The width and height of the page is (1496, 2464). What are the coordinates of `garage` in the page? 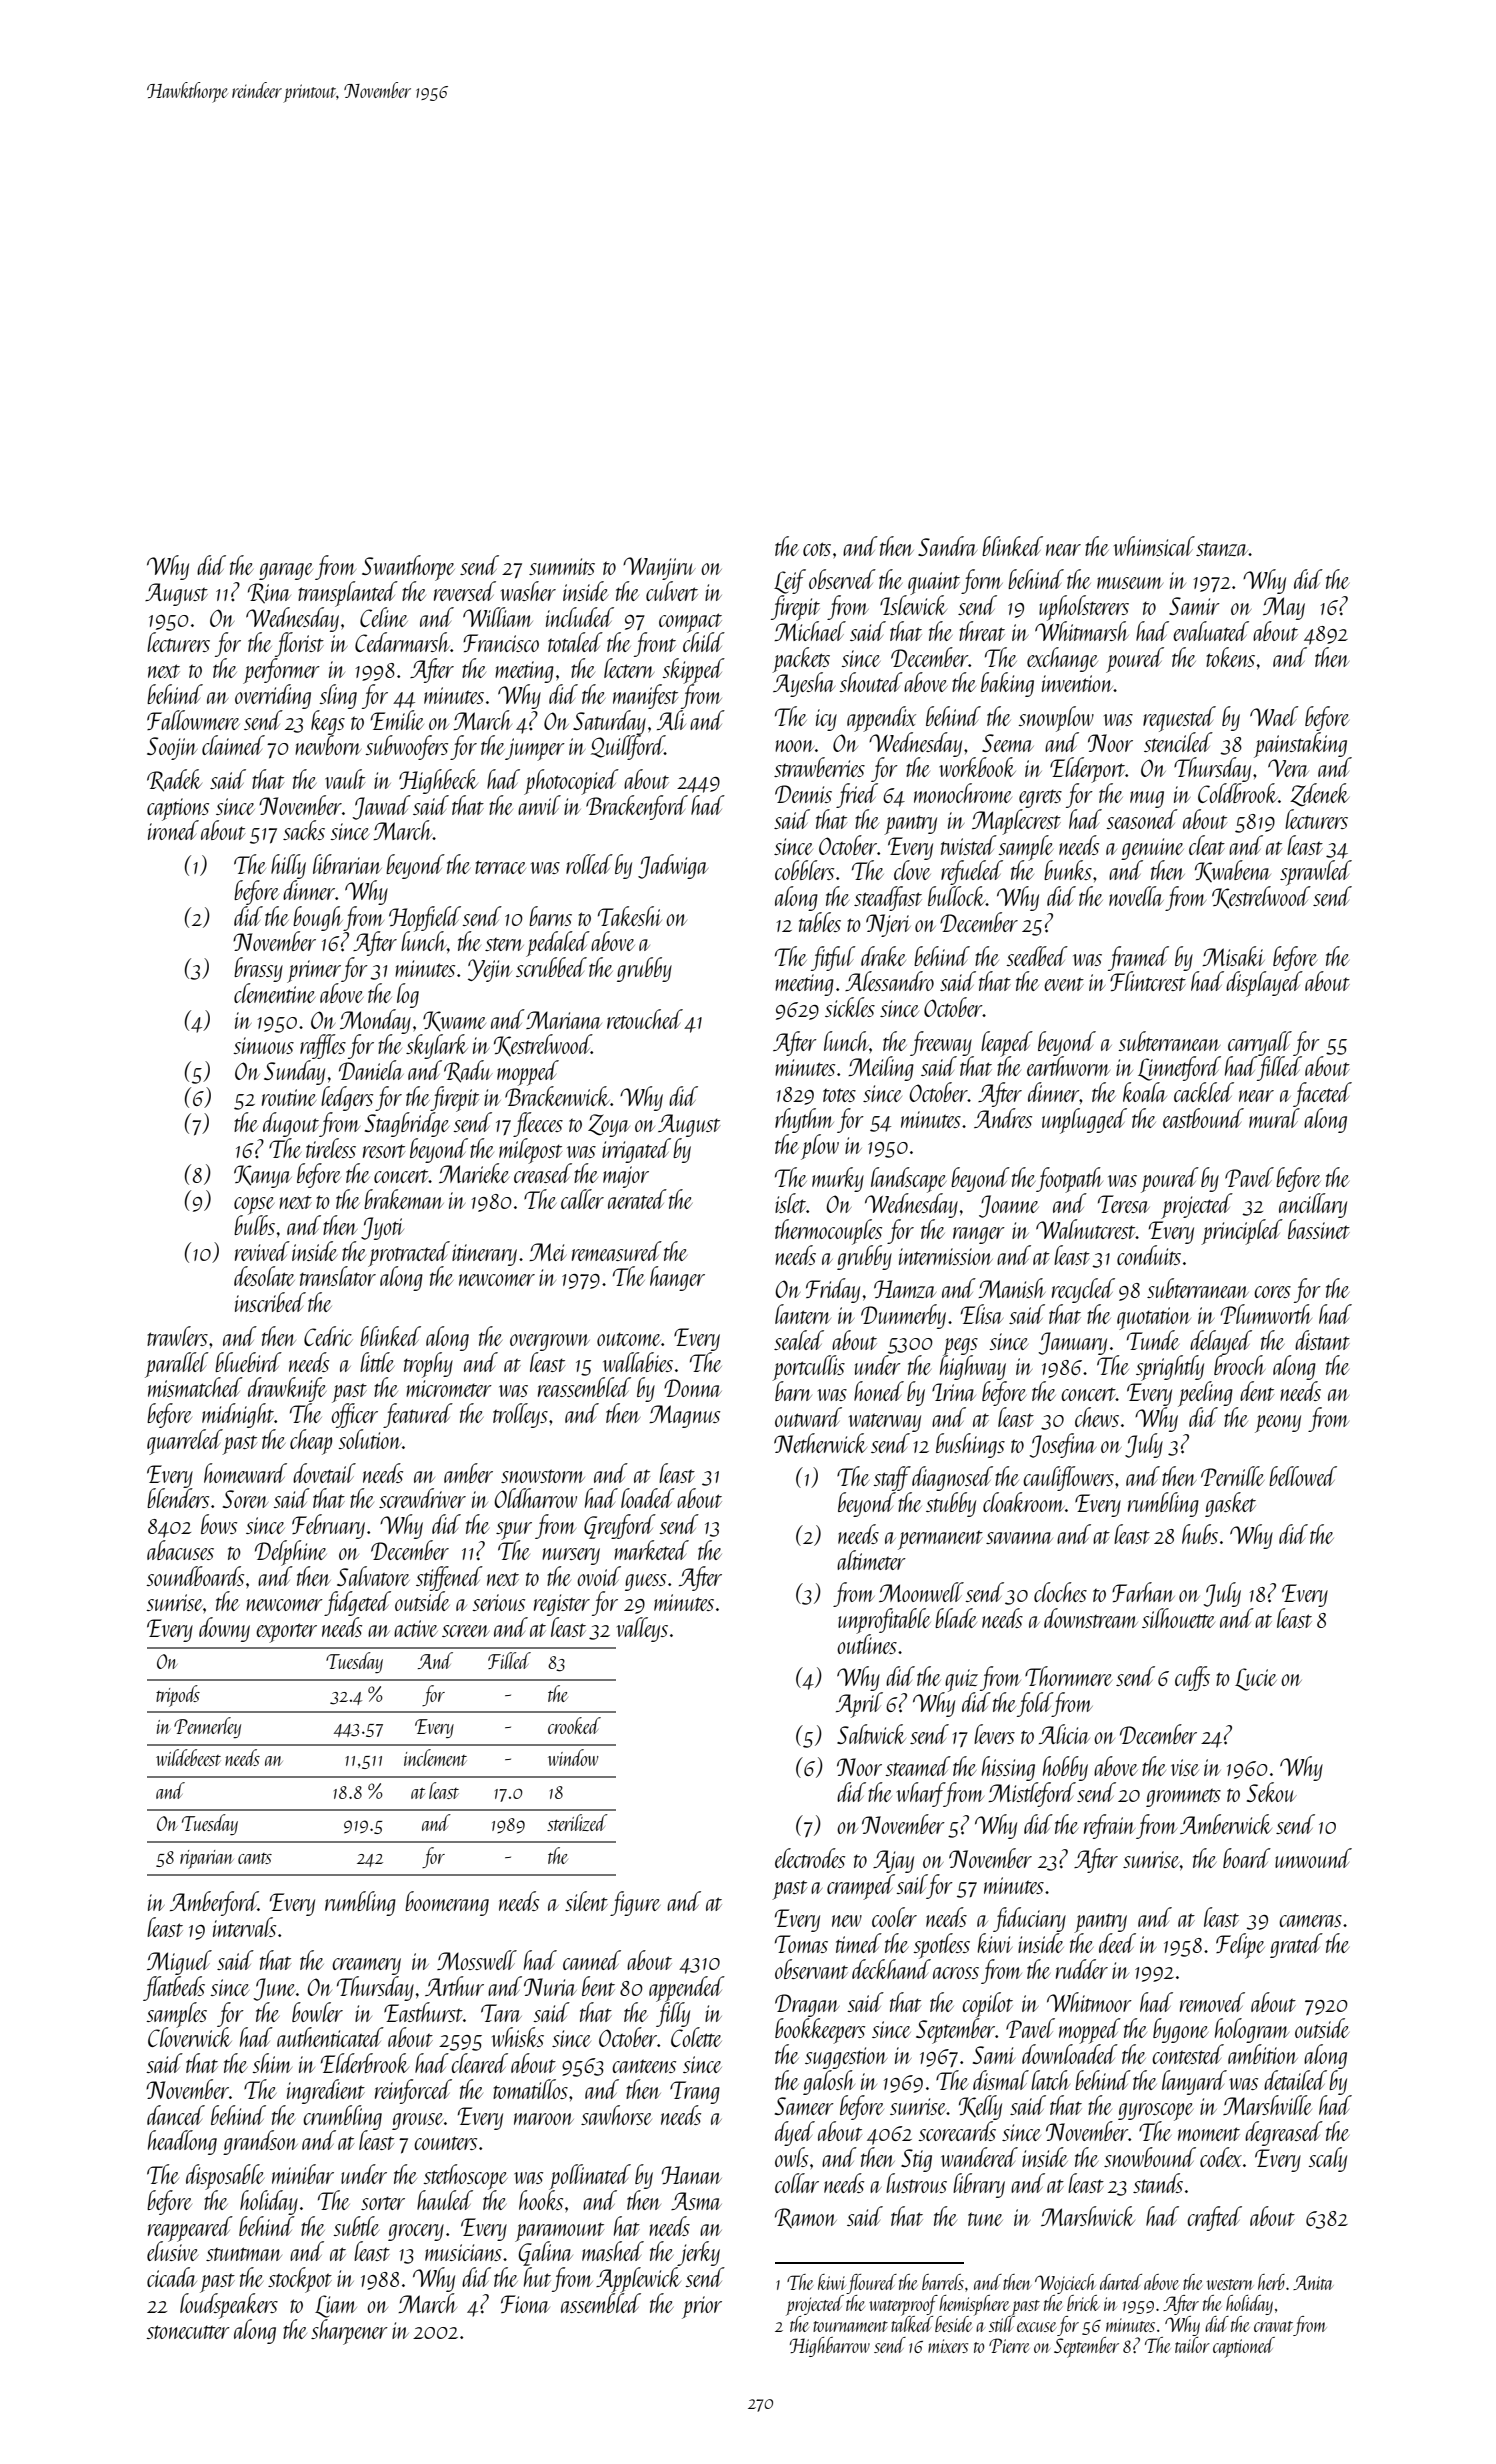 It's located at (286, 571).
